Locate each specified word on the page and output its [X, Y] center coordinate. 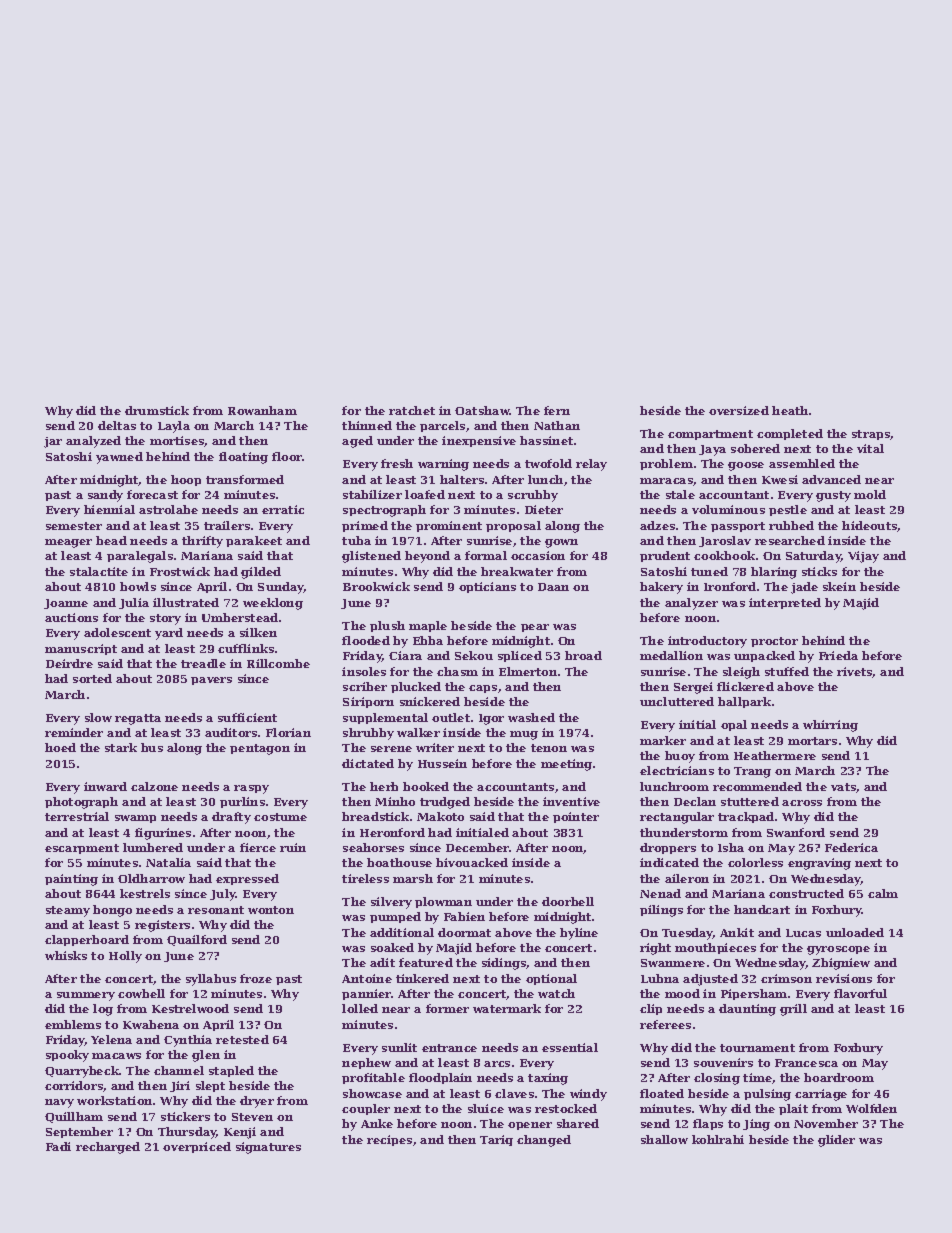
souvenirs [723, 1062]
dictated [368, 763]
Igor [491, 719]
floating [243, 458]
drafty [231, 818]
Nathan [557, 425]
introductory [707, 642]
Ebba [428, 640]
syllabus [211, 980]
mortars [812, 741]
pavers [211, 681]
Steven [252, 1117]
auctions [71, 617]
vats [843, 787]
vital [870, 448]
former [447, 1008]
